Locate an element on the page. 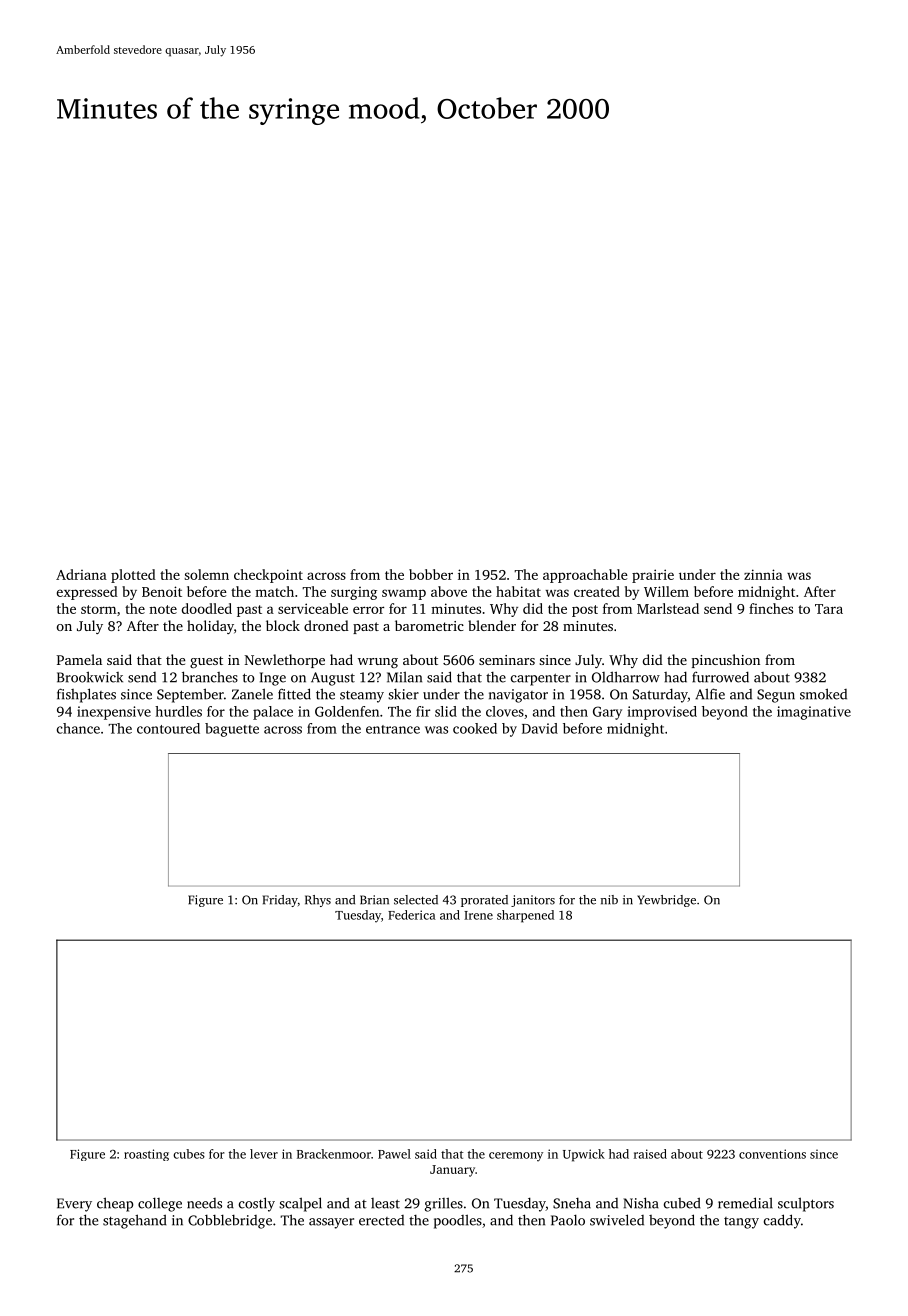 The image size is (908, 1316). Yewbridge is located at coordinates (666, 901).
